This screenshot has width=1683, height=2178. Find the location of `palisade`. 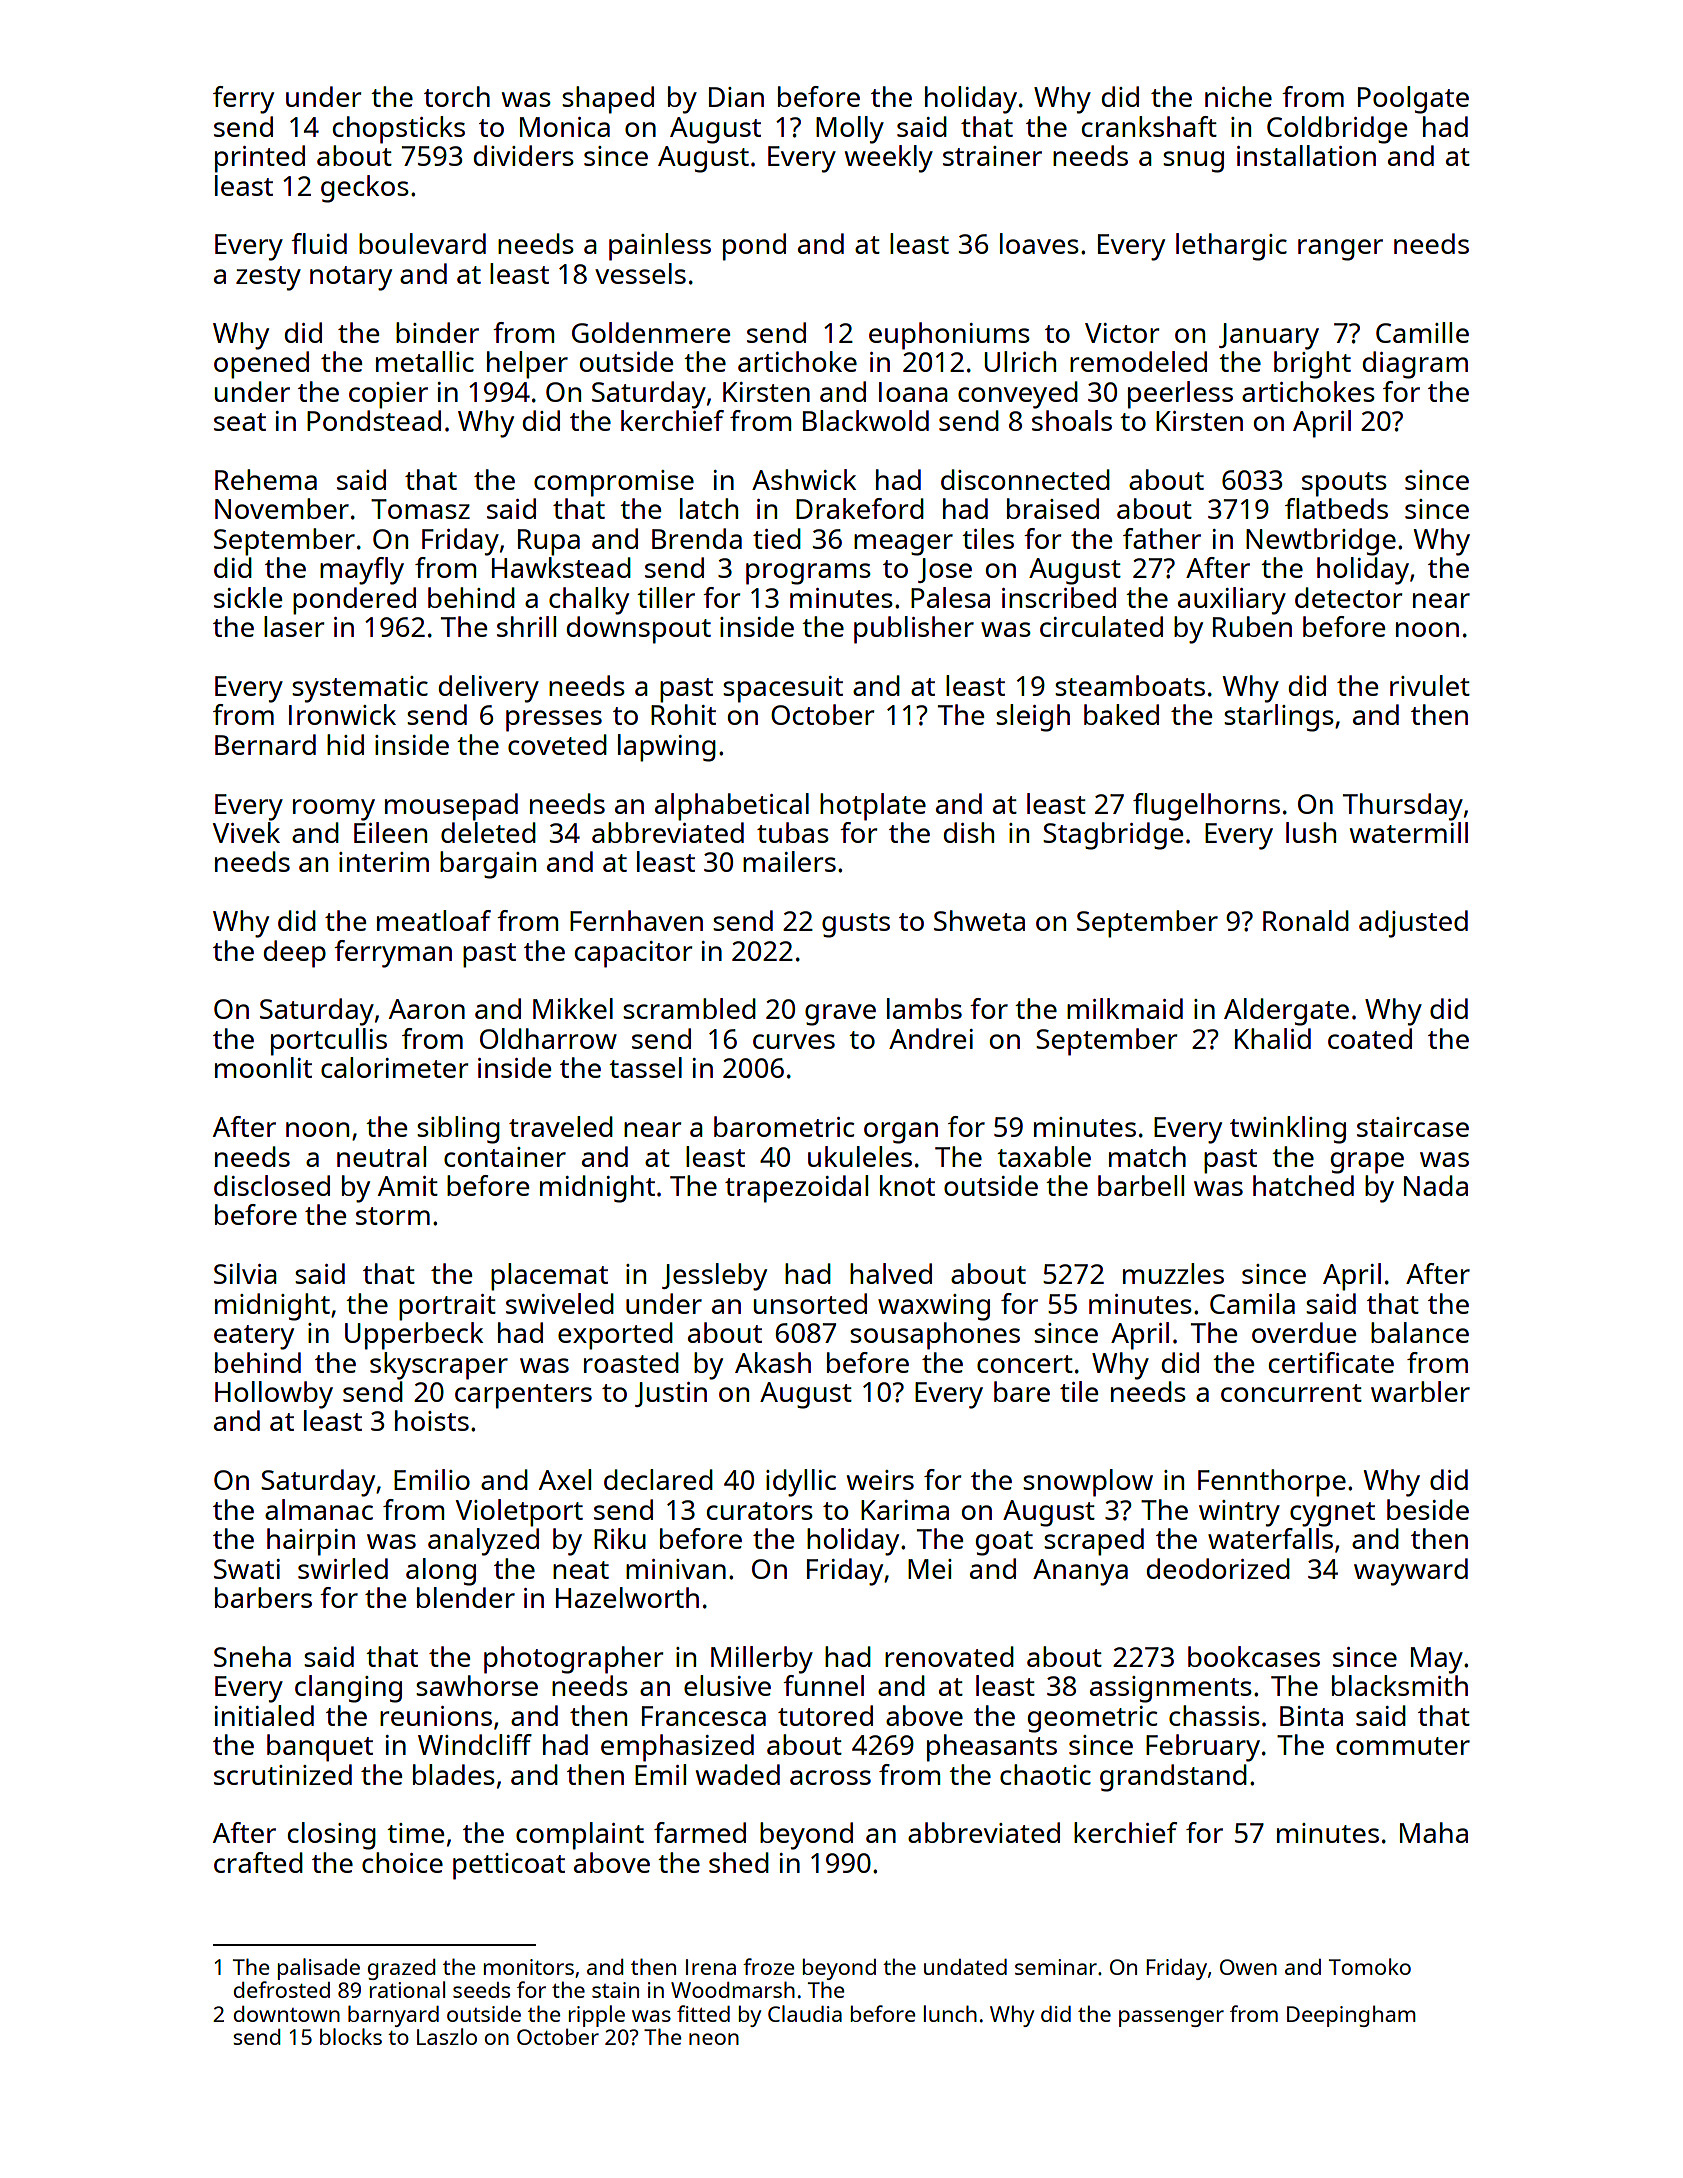

palisade is located at coordinates (319, 1969).
